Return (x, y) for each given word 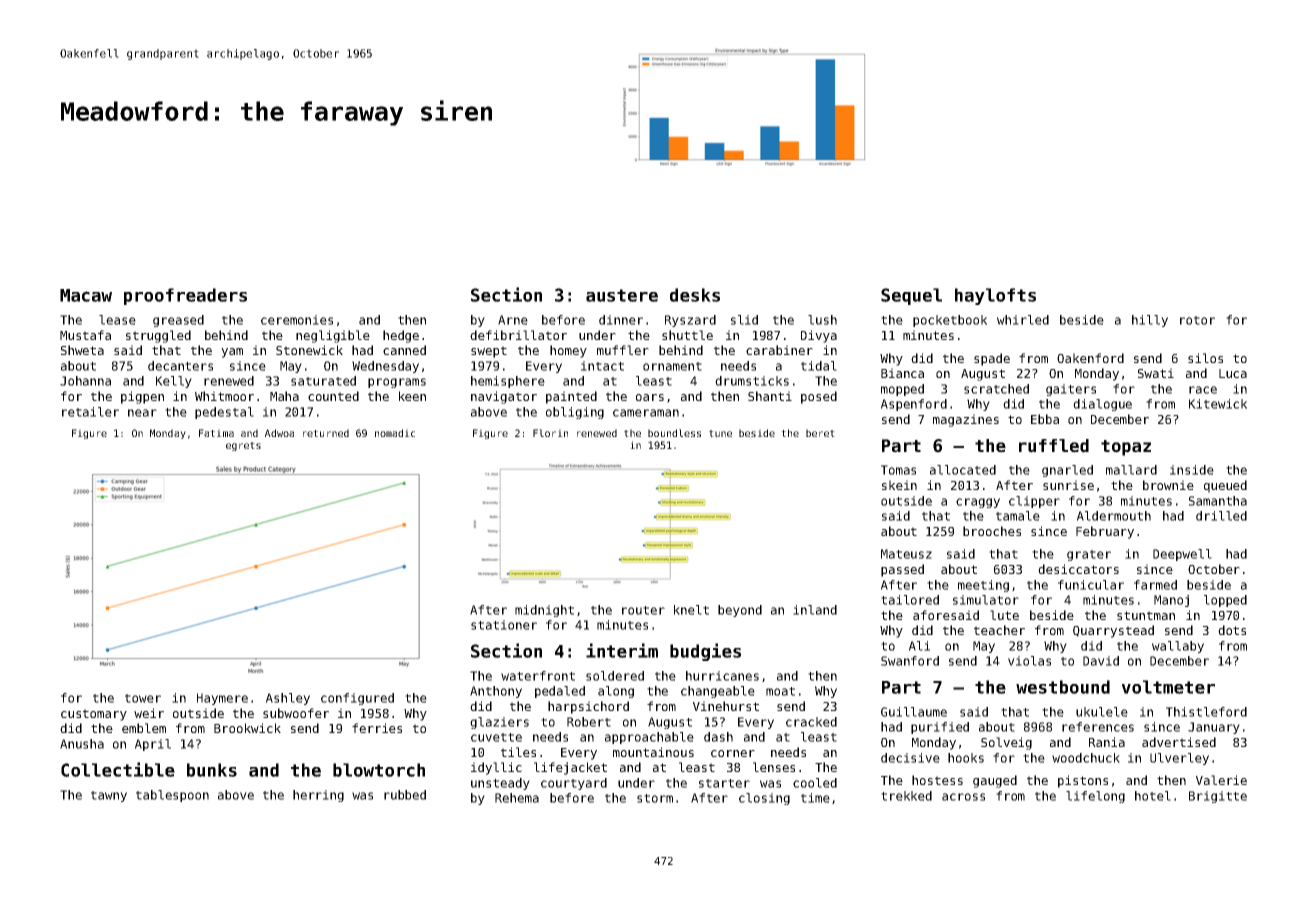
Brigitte (1218, 797)
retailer (90, 412)
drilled (1221, 516)
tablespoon (172, 796)
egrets (243, 446)
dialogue (1102, 405)
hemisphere (508, 382)
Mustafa (85, 335)
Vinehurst (726, 706)
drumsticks (752, 381)
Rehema (517, 798)
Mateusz (906, 554)
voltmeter (1168, 687)
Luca (1233, 373)
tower (143, 698)
